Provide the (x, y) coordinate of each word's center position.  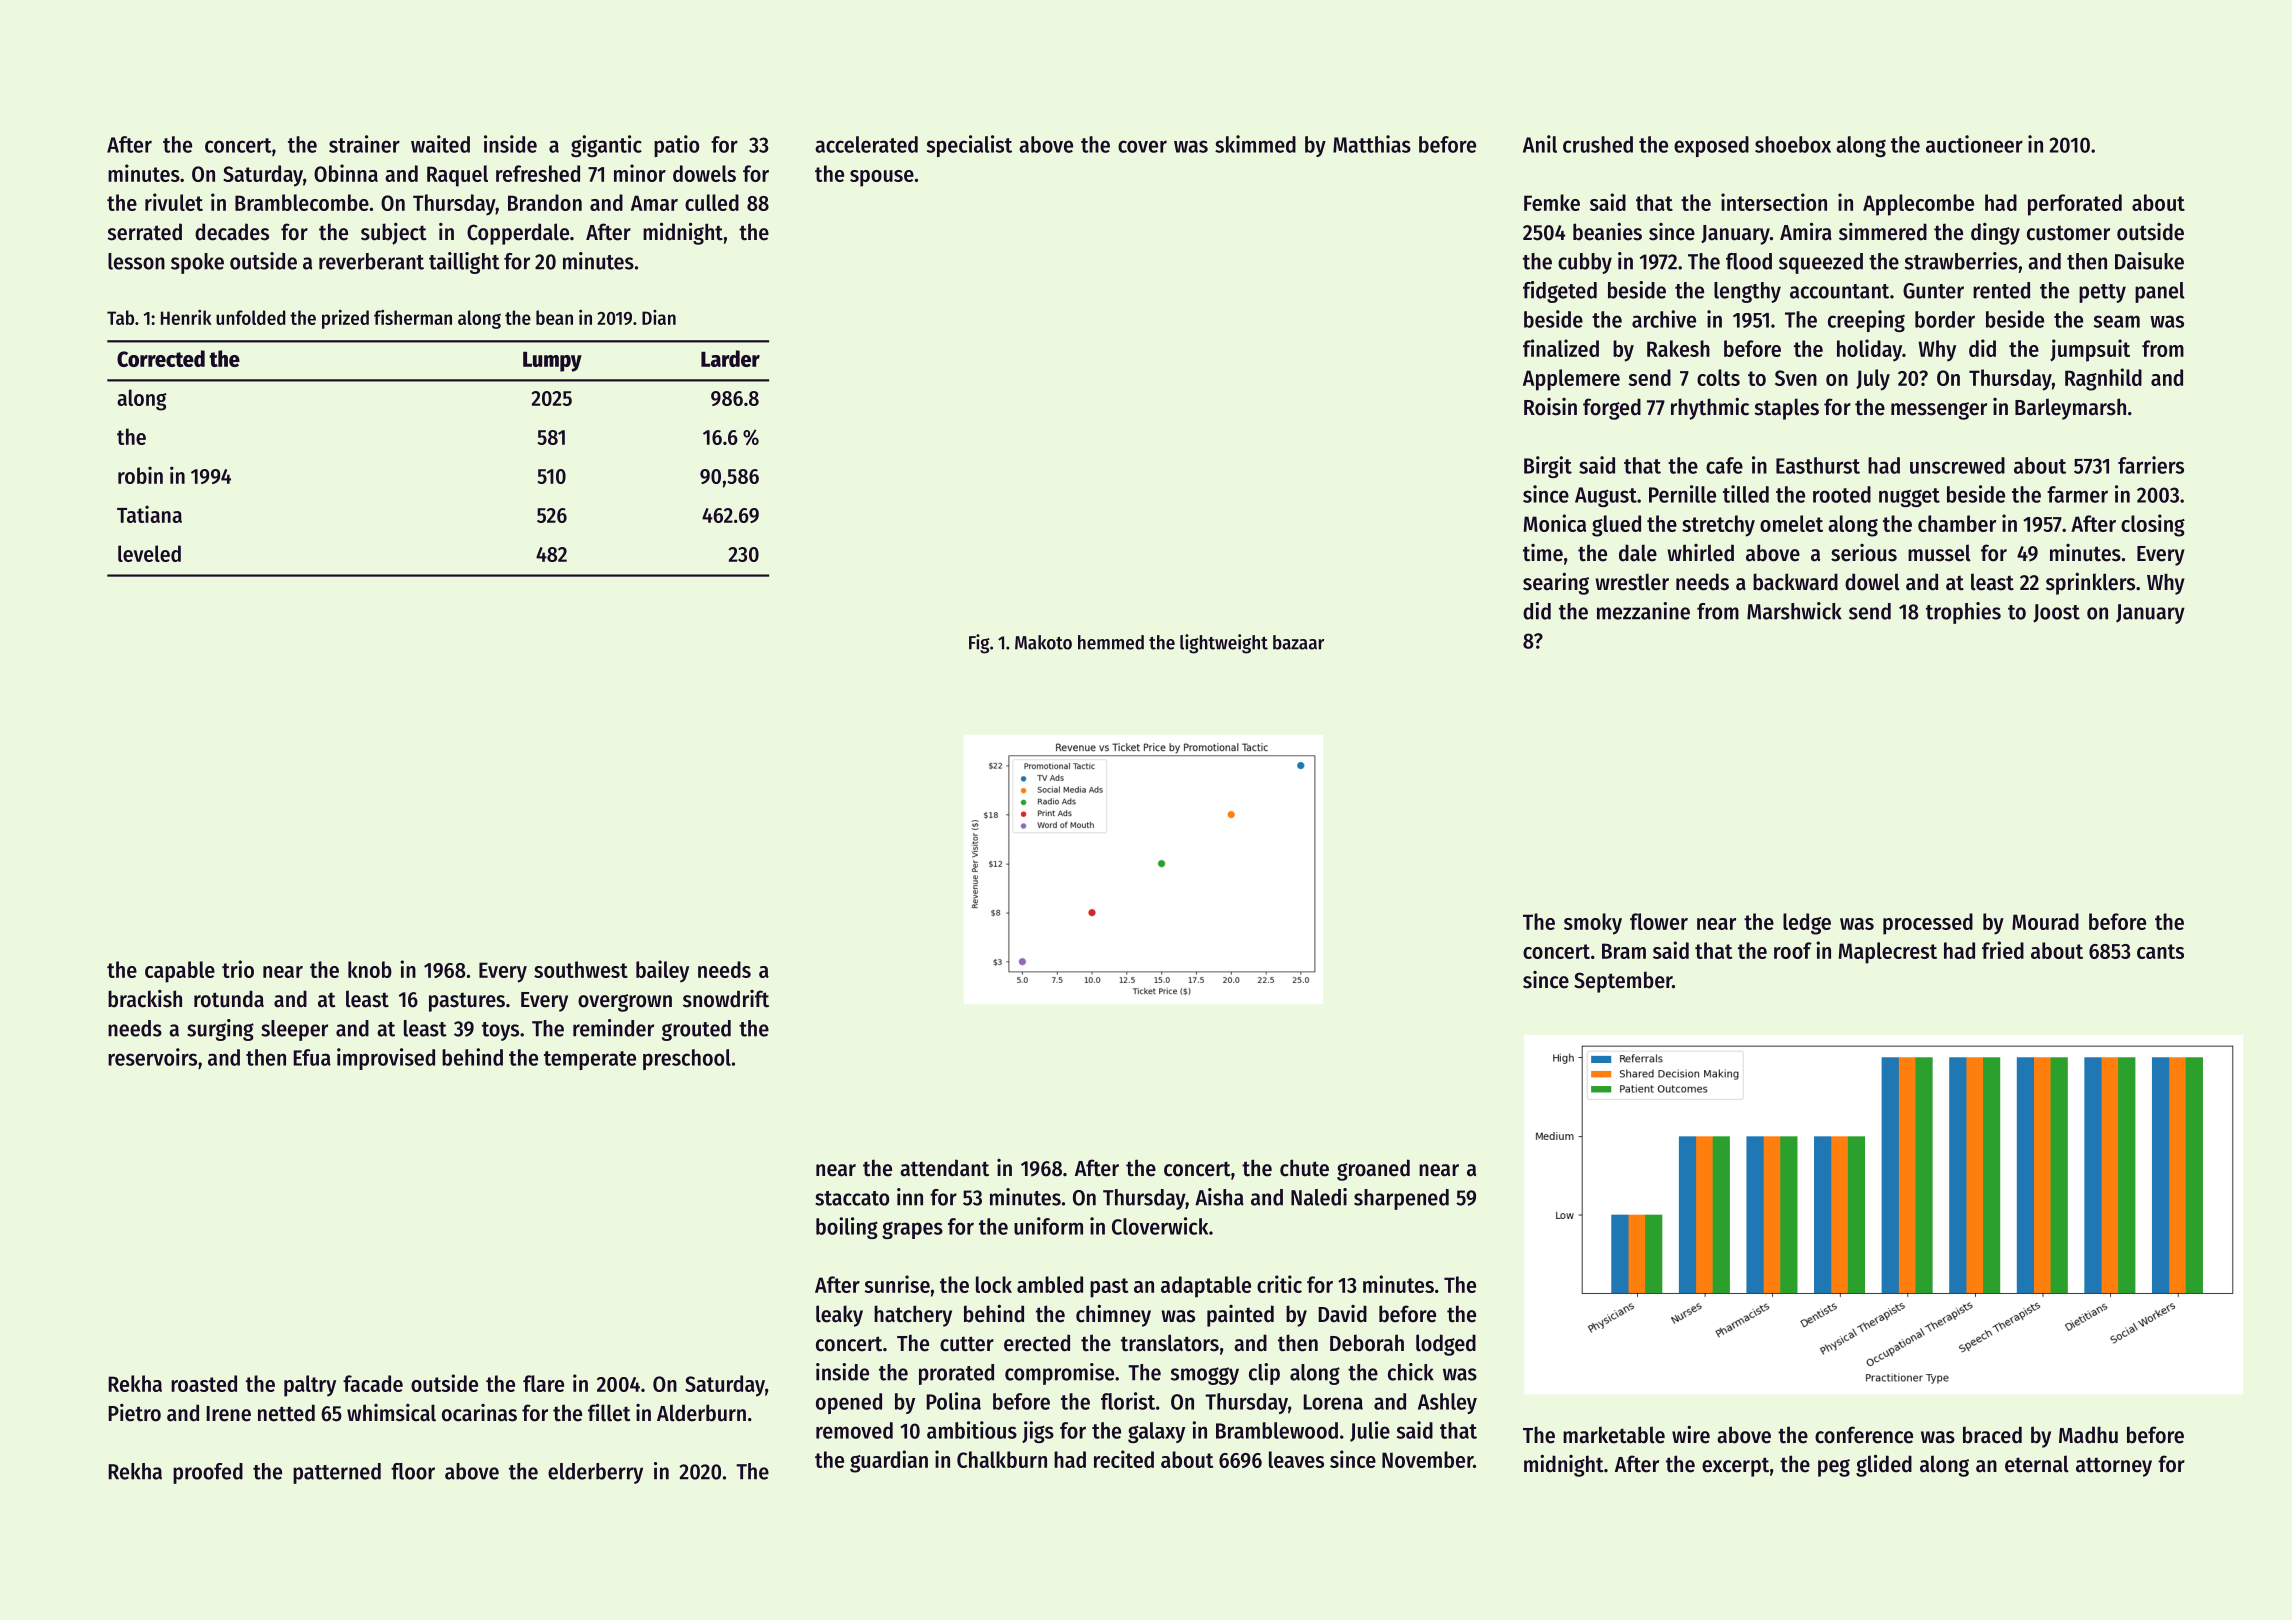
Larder (730, 358)
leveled (149, 553)
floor (413, 1471)
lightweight (1224, 644)
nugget (1909, 497)
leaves (1296, 1459)
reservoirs (152, 1057)
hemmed (1111, 642)
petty (2102, 293)
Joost (2056, 613)
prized (345, 319)
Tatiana (149, 514)
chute (1304, 1168)
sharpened (1401, 1199)
